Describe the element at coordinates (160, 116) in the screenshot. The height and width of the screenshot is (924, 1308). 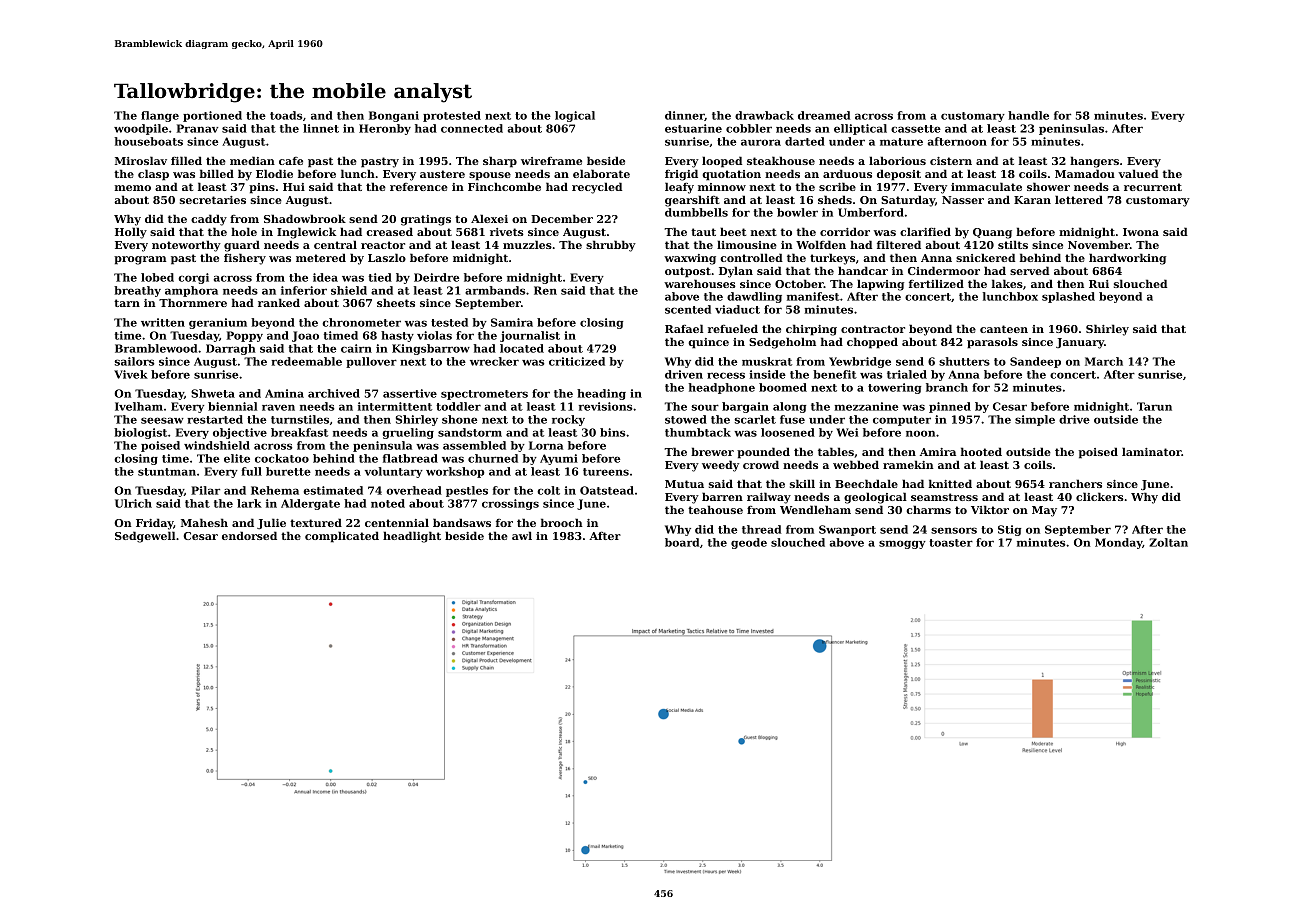
I see `flange` at that location.
